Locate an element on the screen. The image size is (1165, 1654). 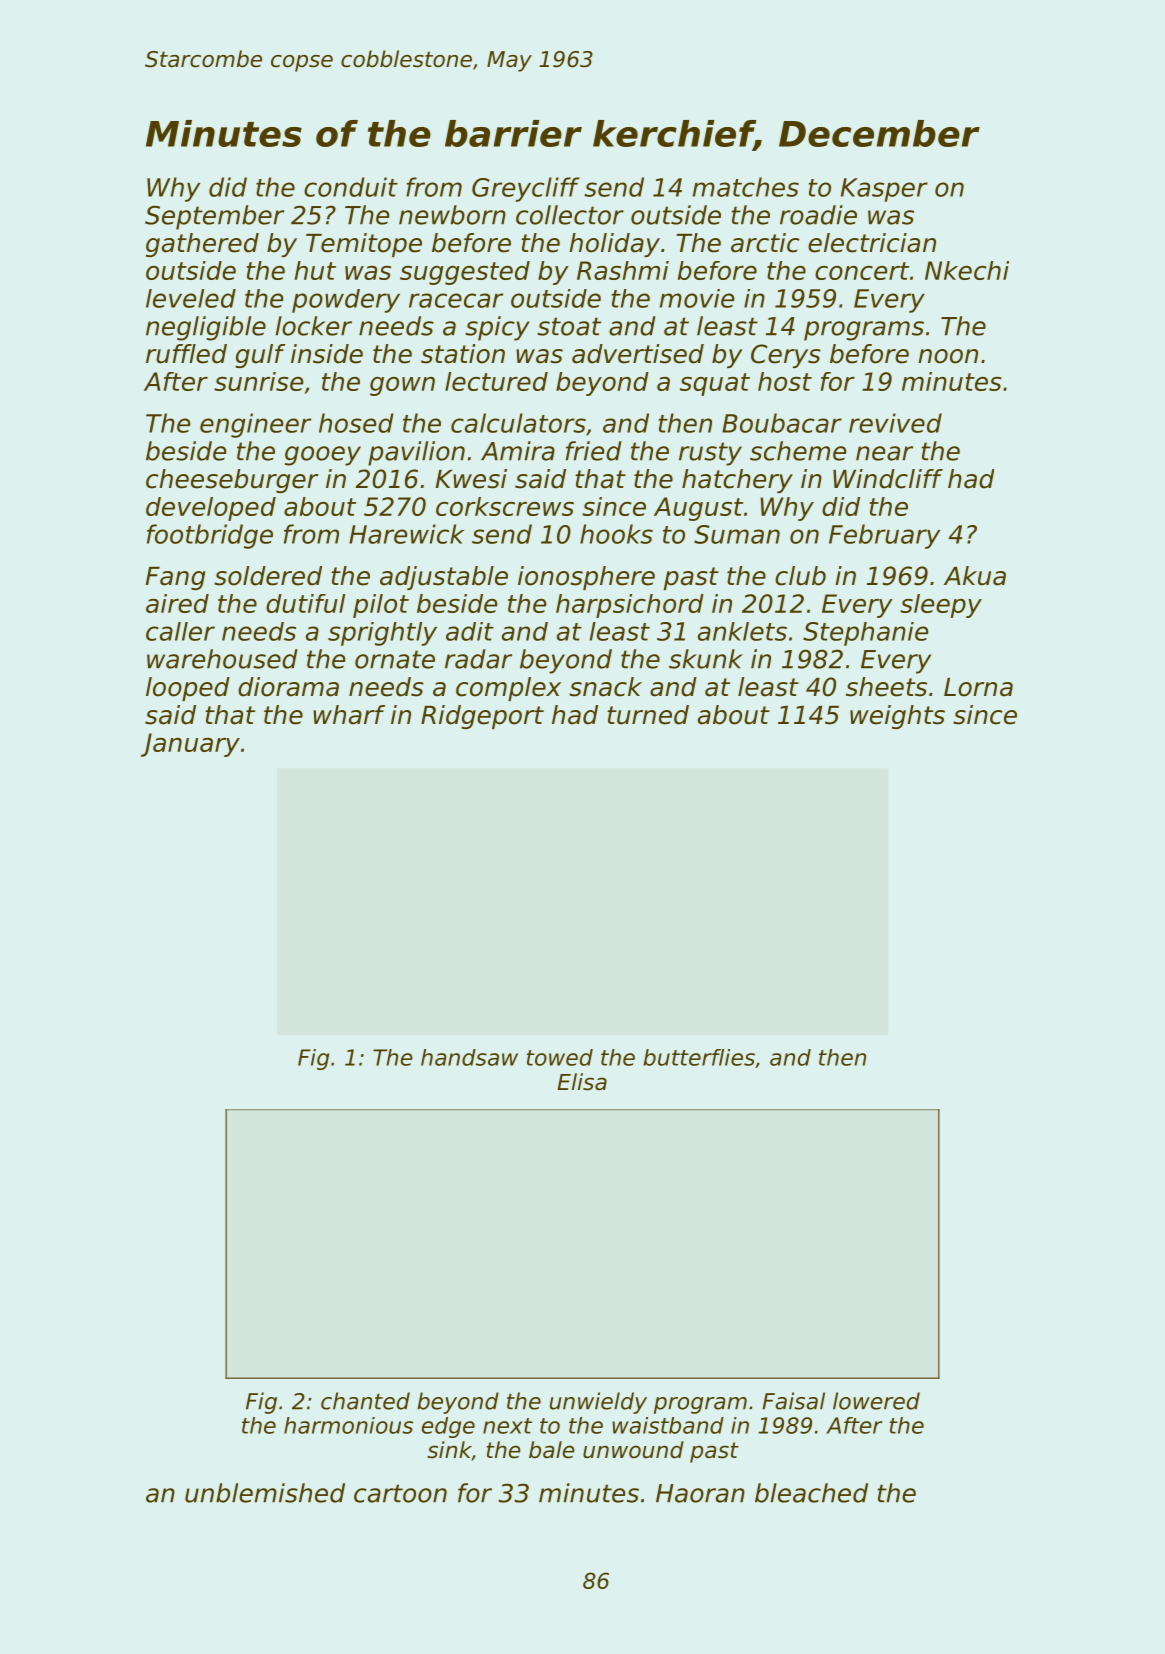
Akua is located at coordinates (975, 576).
